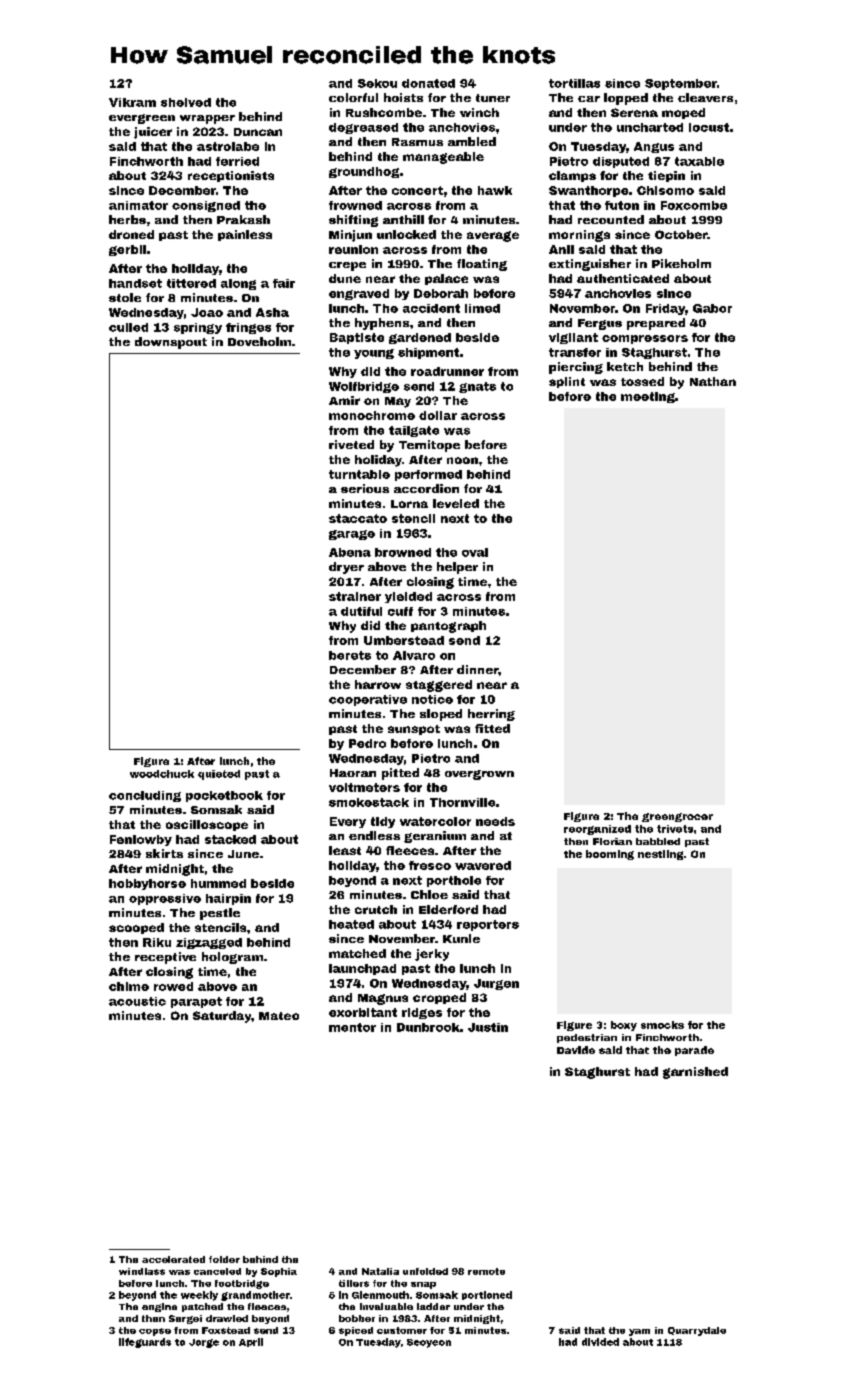 The image size is (849, 1400). I want to click on garnished, so click(695, 1073).
